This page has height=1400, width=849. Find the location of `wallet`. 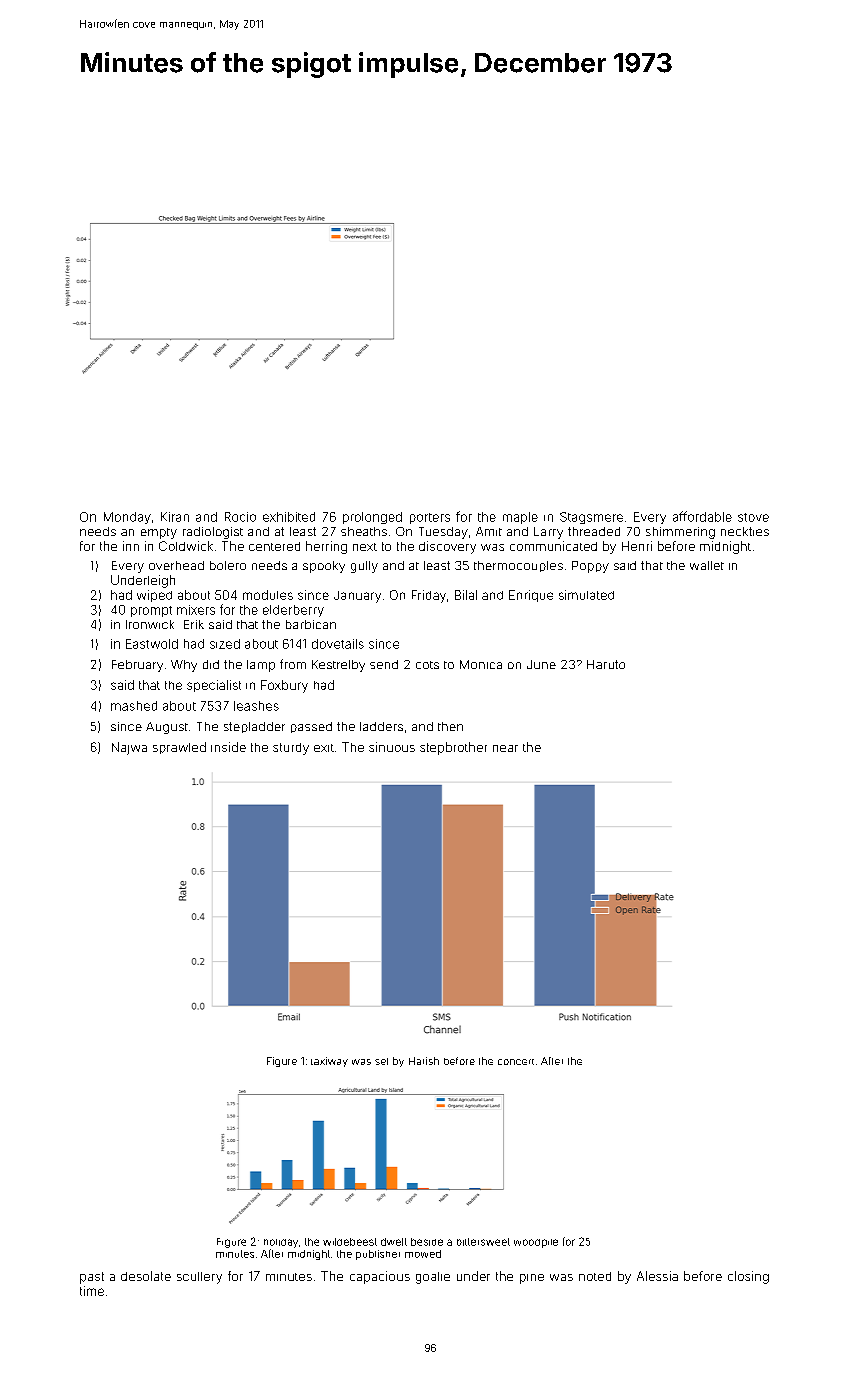

wallet is located at coordinates (707, 565).
